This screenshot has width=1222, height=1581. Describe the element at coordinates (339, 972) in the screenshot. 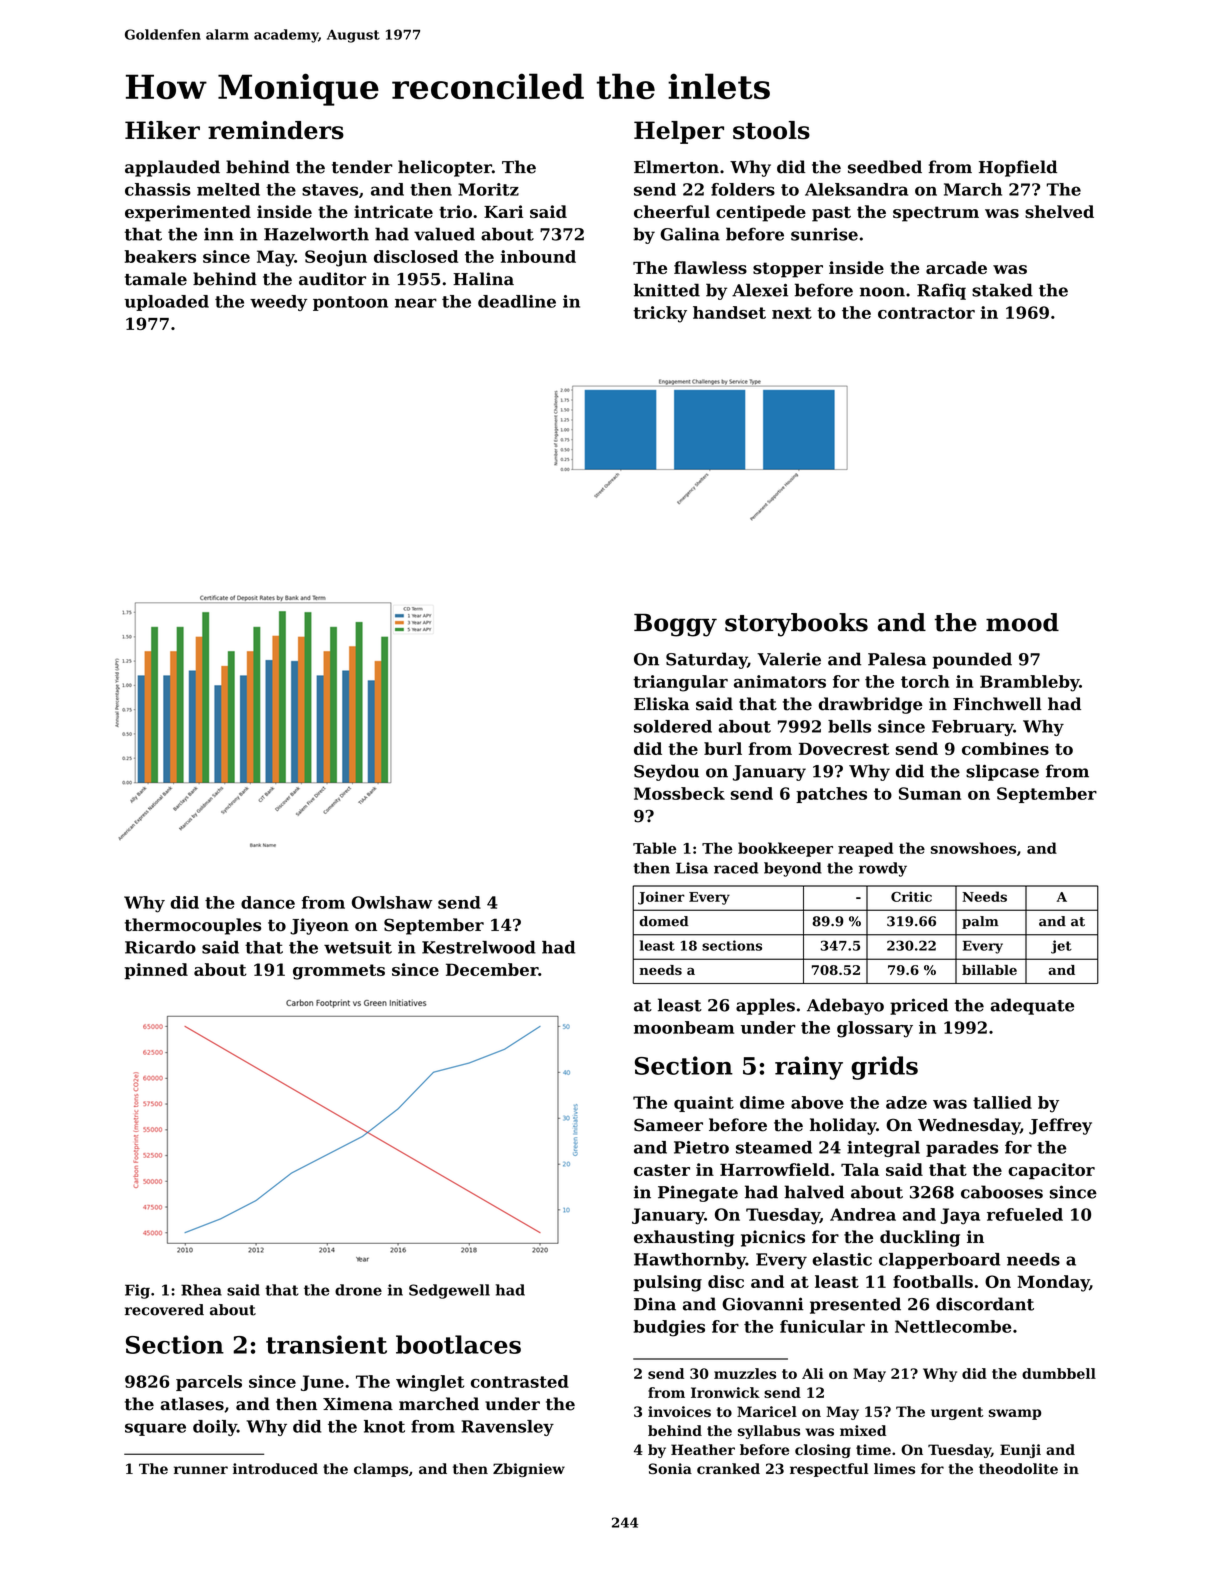

I see `grommets` at that location.
